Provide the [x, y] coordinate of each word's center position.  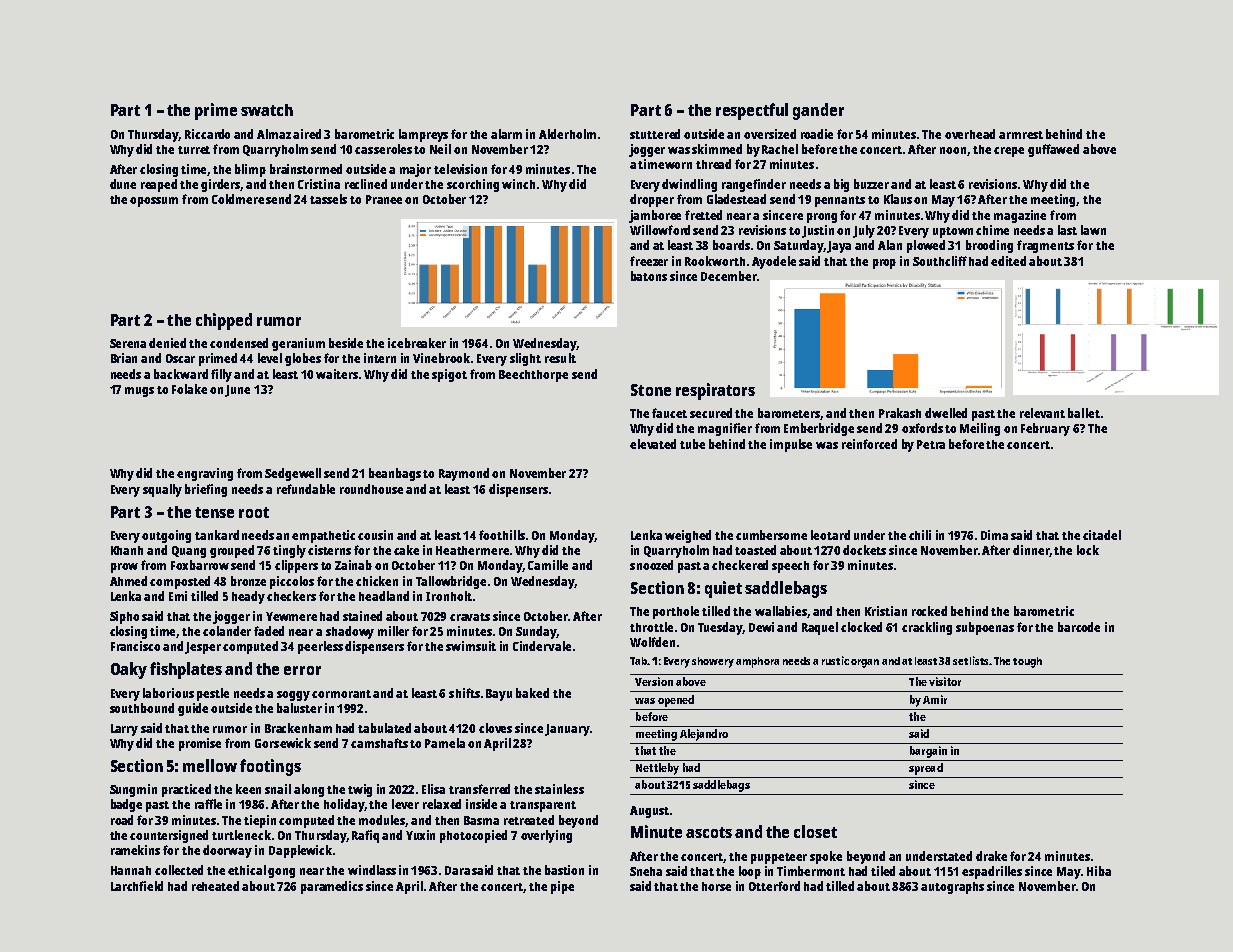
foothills [502, 535]
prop [884, 264]
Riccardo [207, 134]
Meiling [980, 429]
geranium [298, 344]
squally [162, 490]
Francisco [135, 646]
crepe [1009, 152]
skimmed [717, 149]
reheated [215, 886]
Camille [548, 565]
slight [525, 359]
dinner [1031, 551]
